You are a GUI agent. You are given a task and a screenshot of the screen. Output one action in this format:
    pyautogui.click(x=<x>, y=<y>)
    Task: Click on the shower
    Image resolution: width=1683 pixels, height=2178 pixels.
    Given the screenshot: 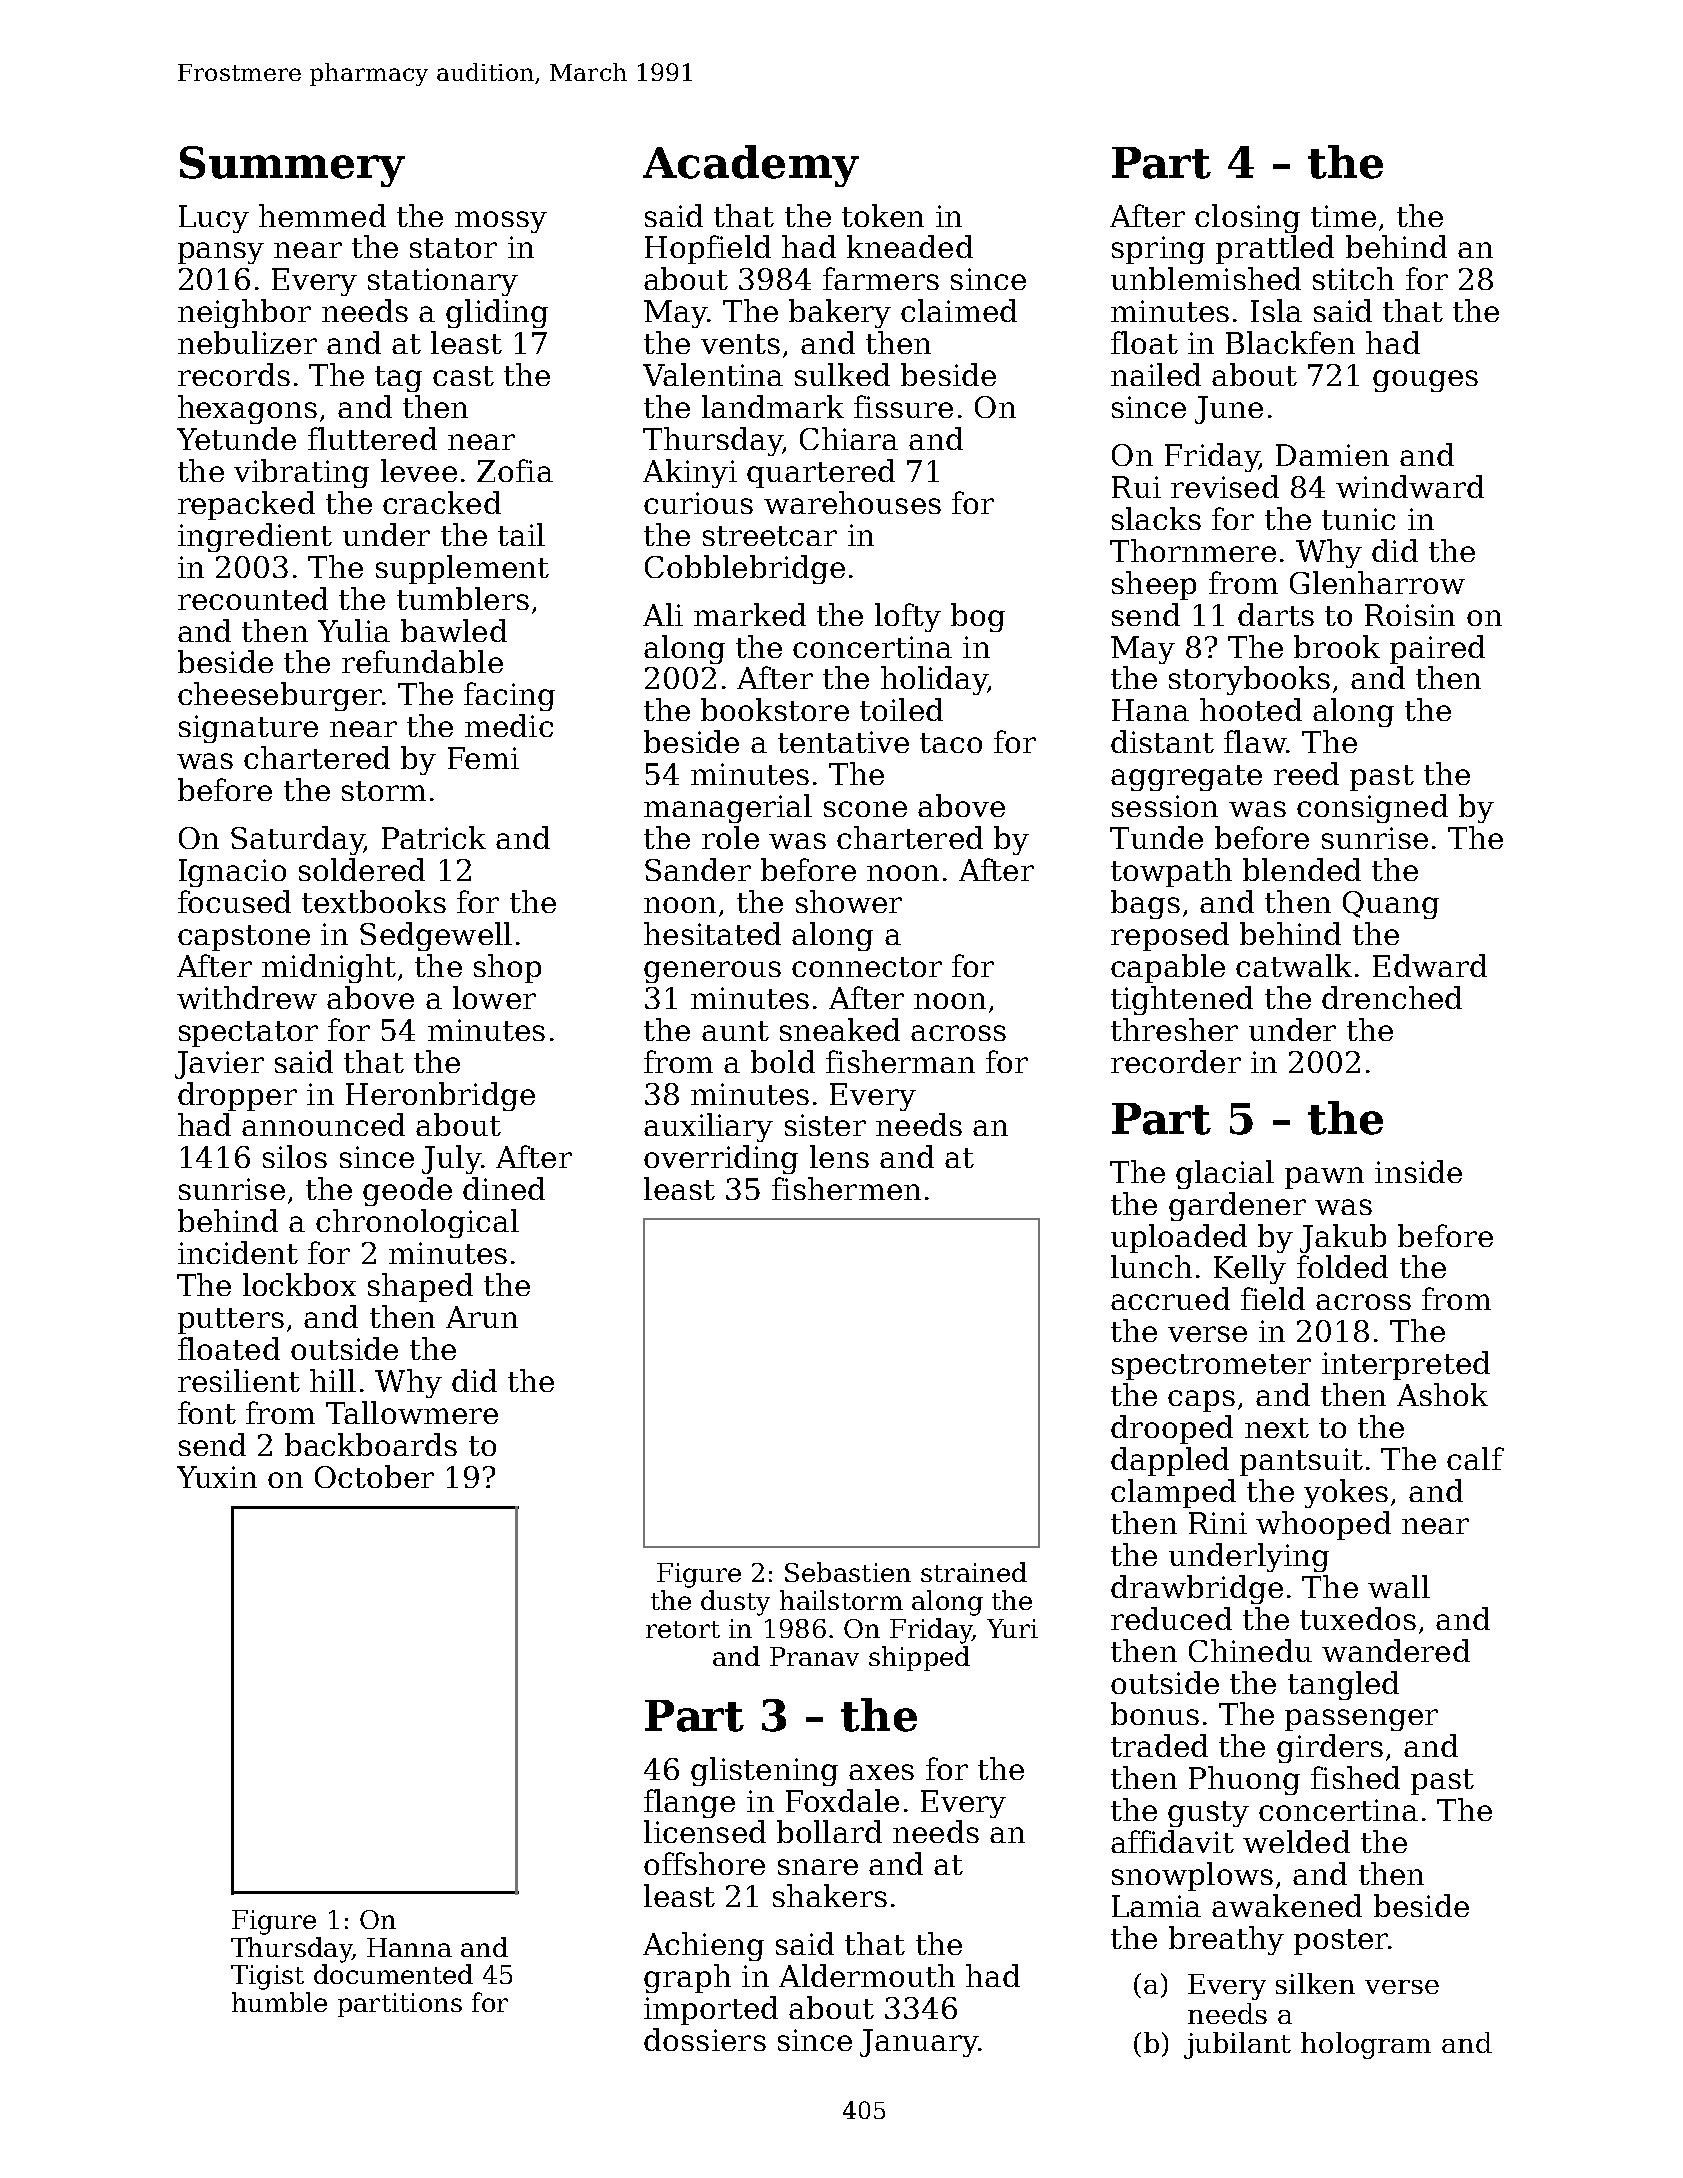 What is the action you would take?
    pyautogui.click(x=849, y=901)
